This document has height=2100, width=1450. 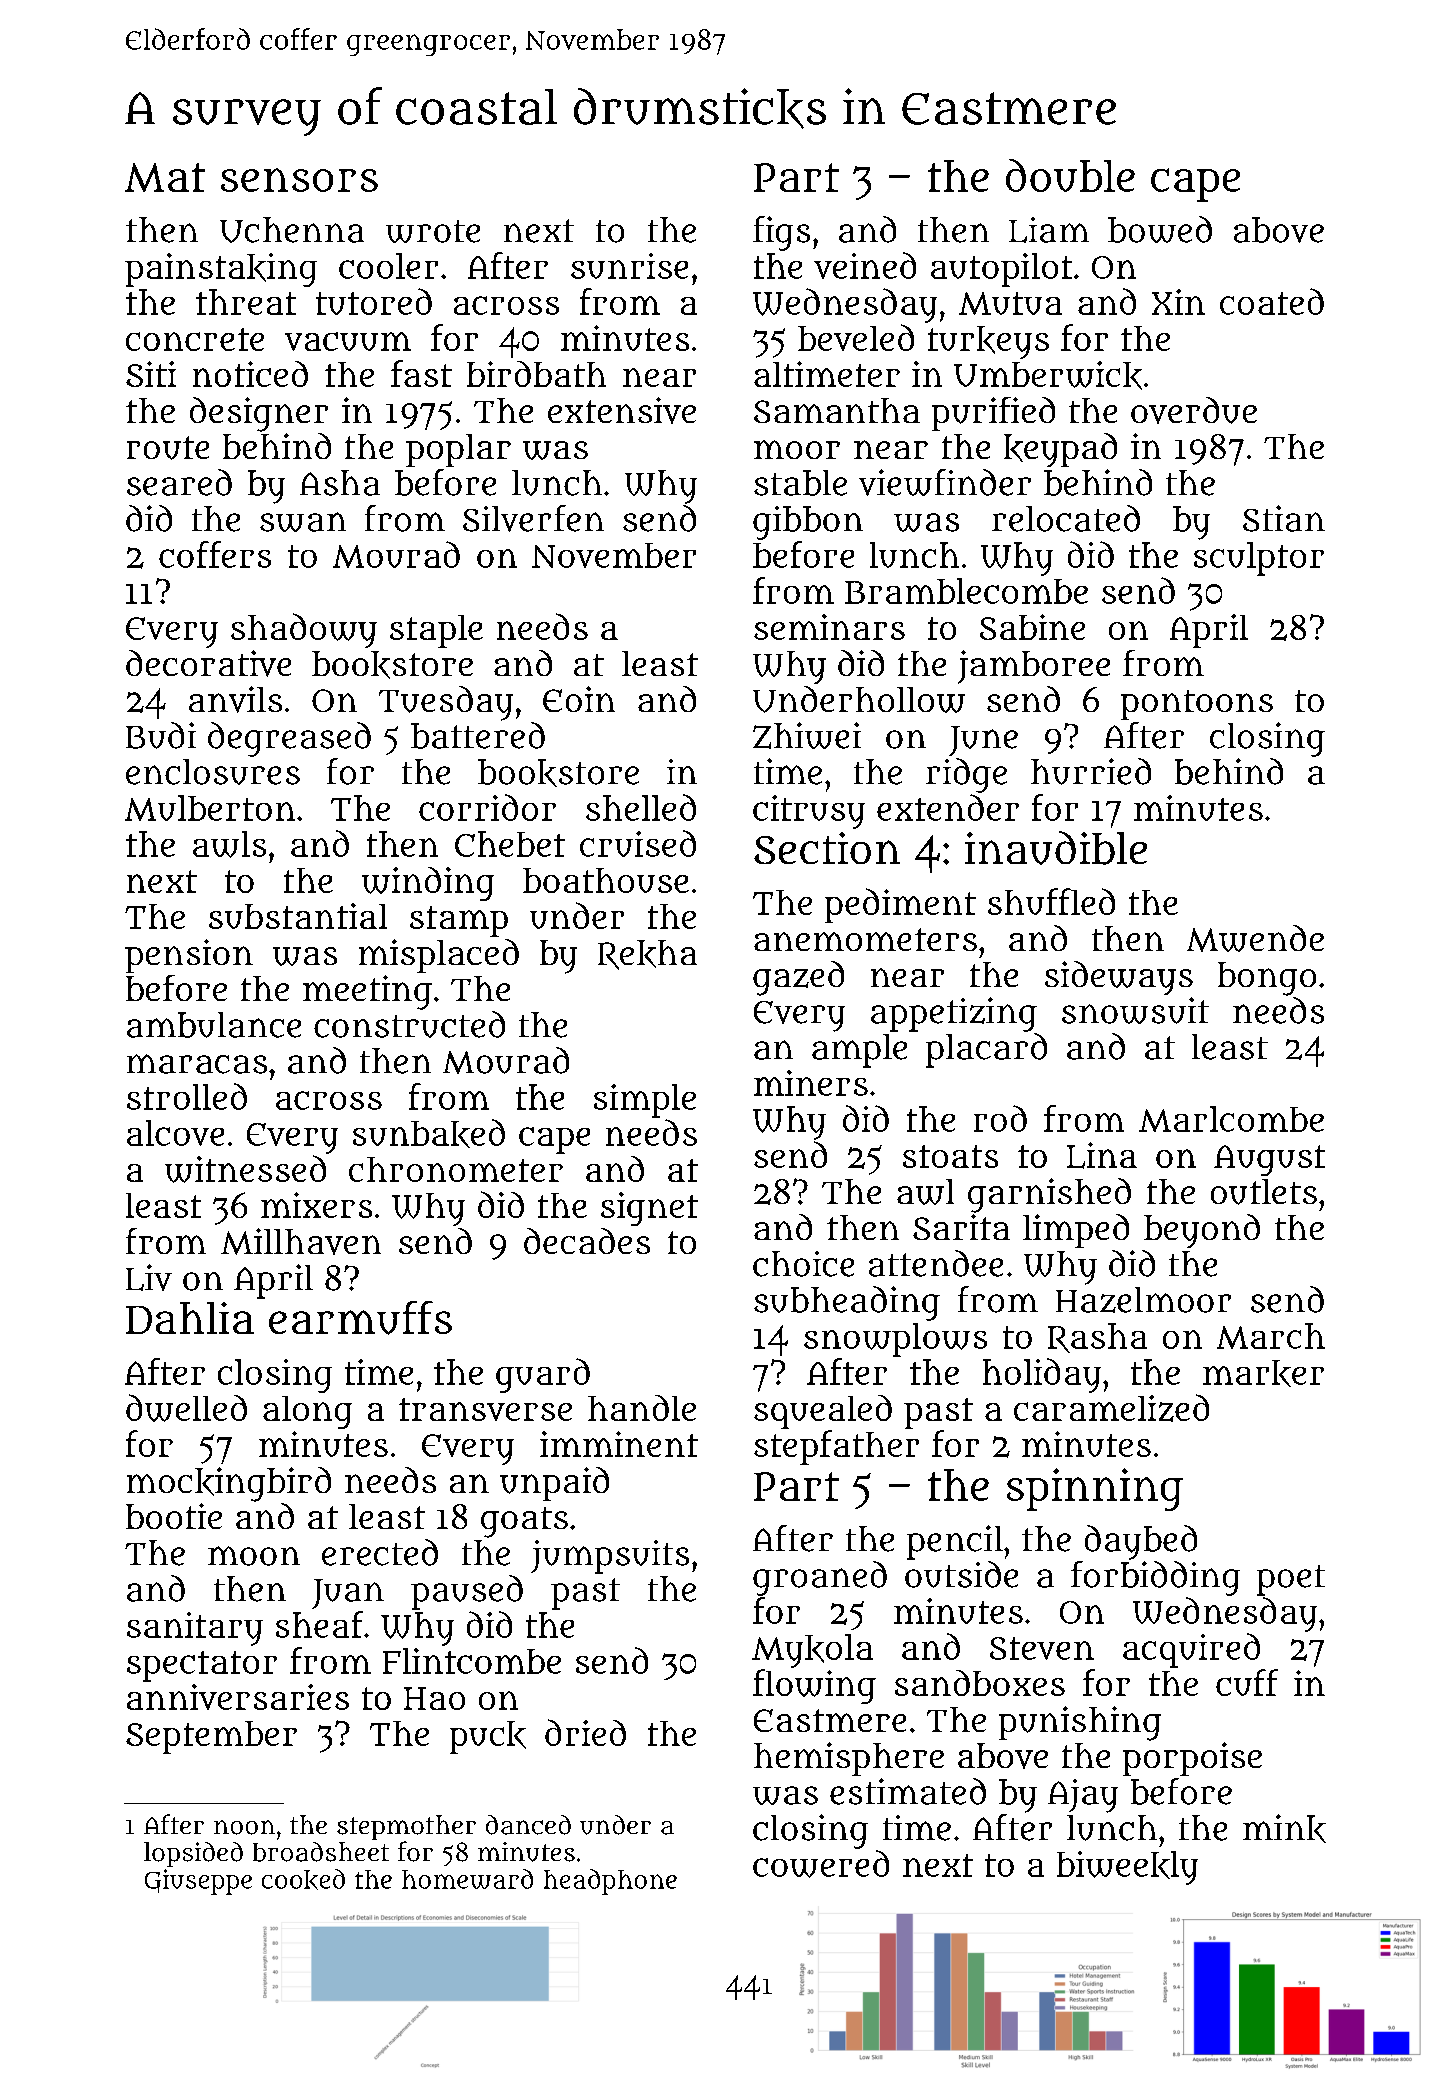 I want to click on bowed, so click(x=1160, y=229).
